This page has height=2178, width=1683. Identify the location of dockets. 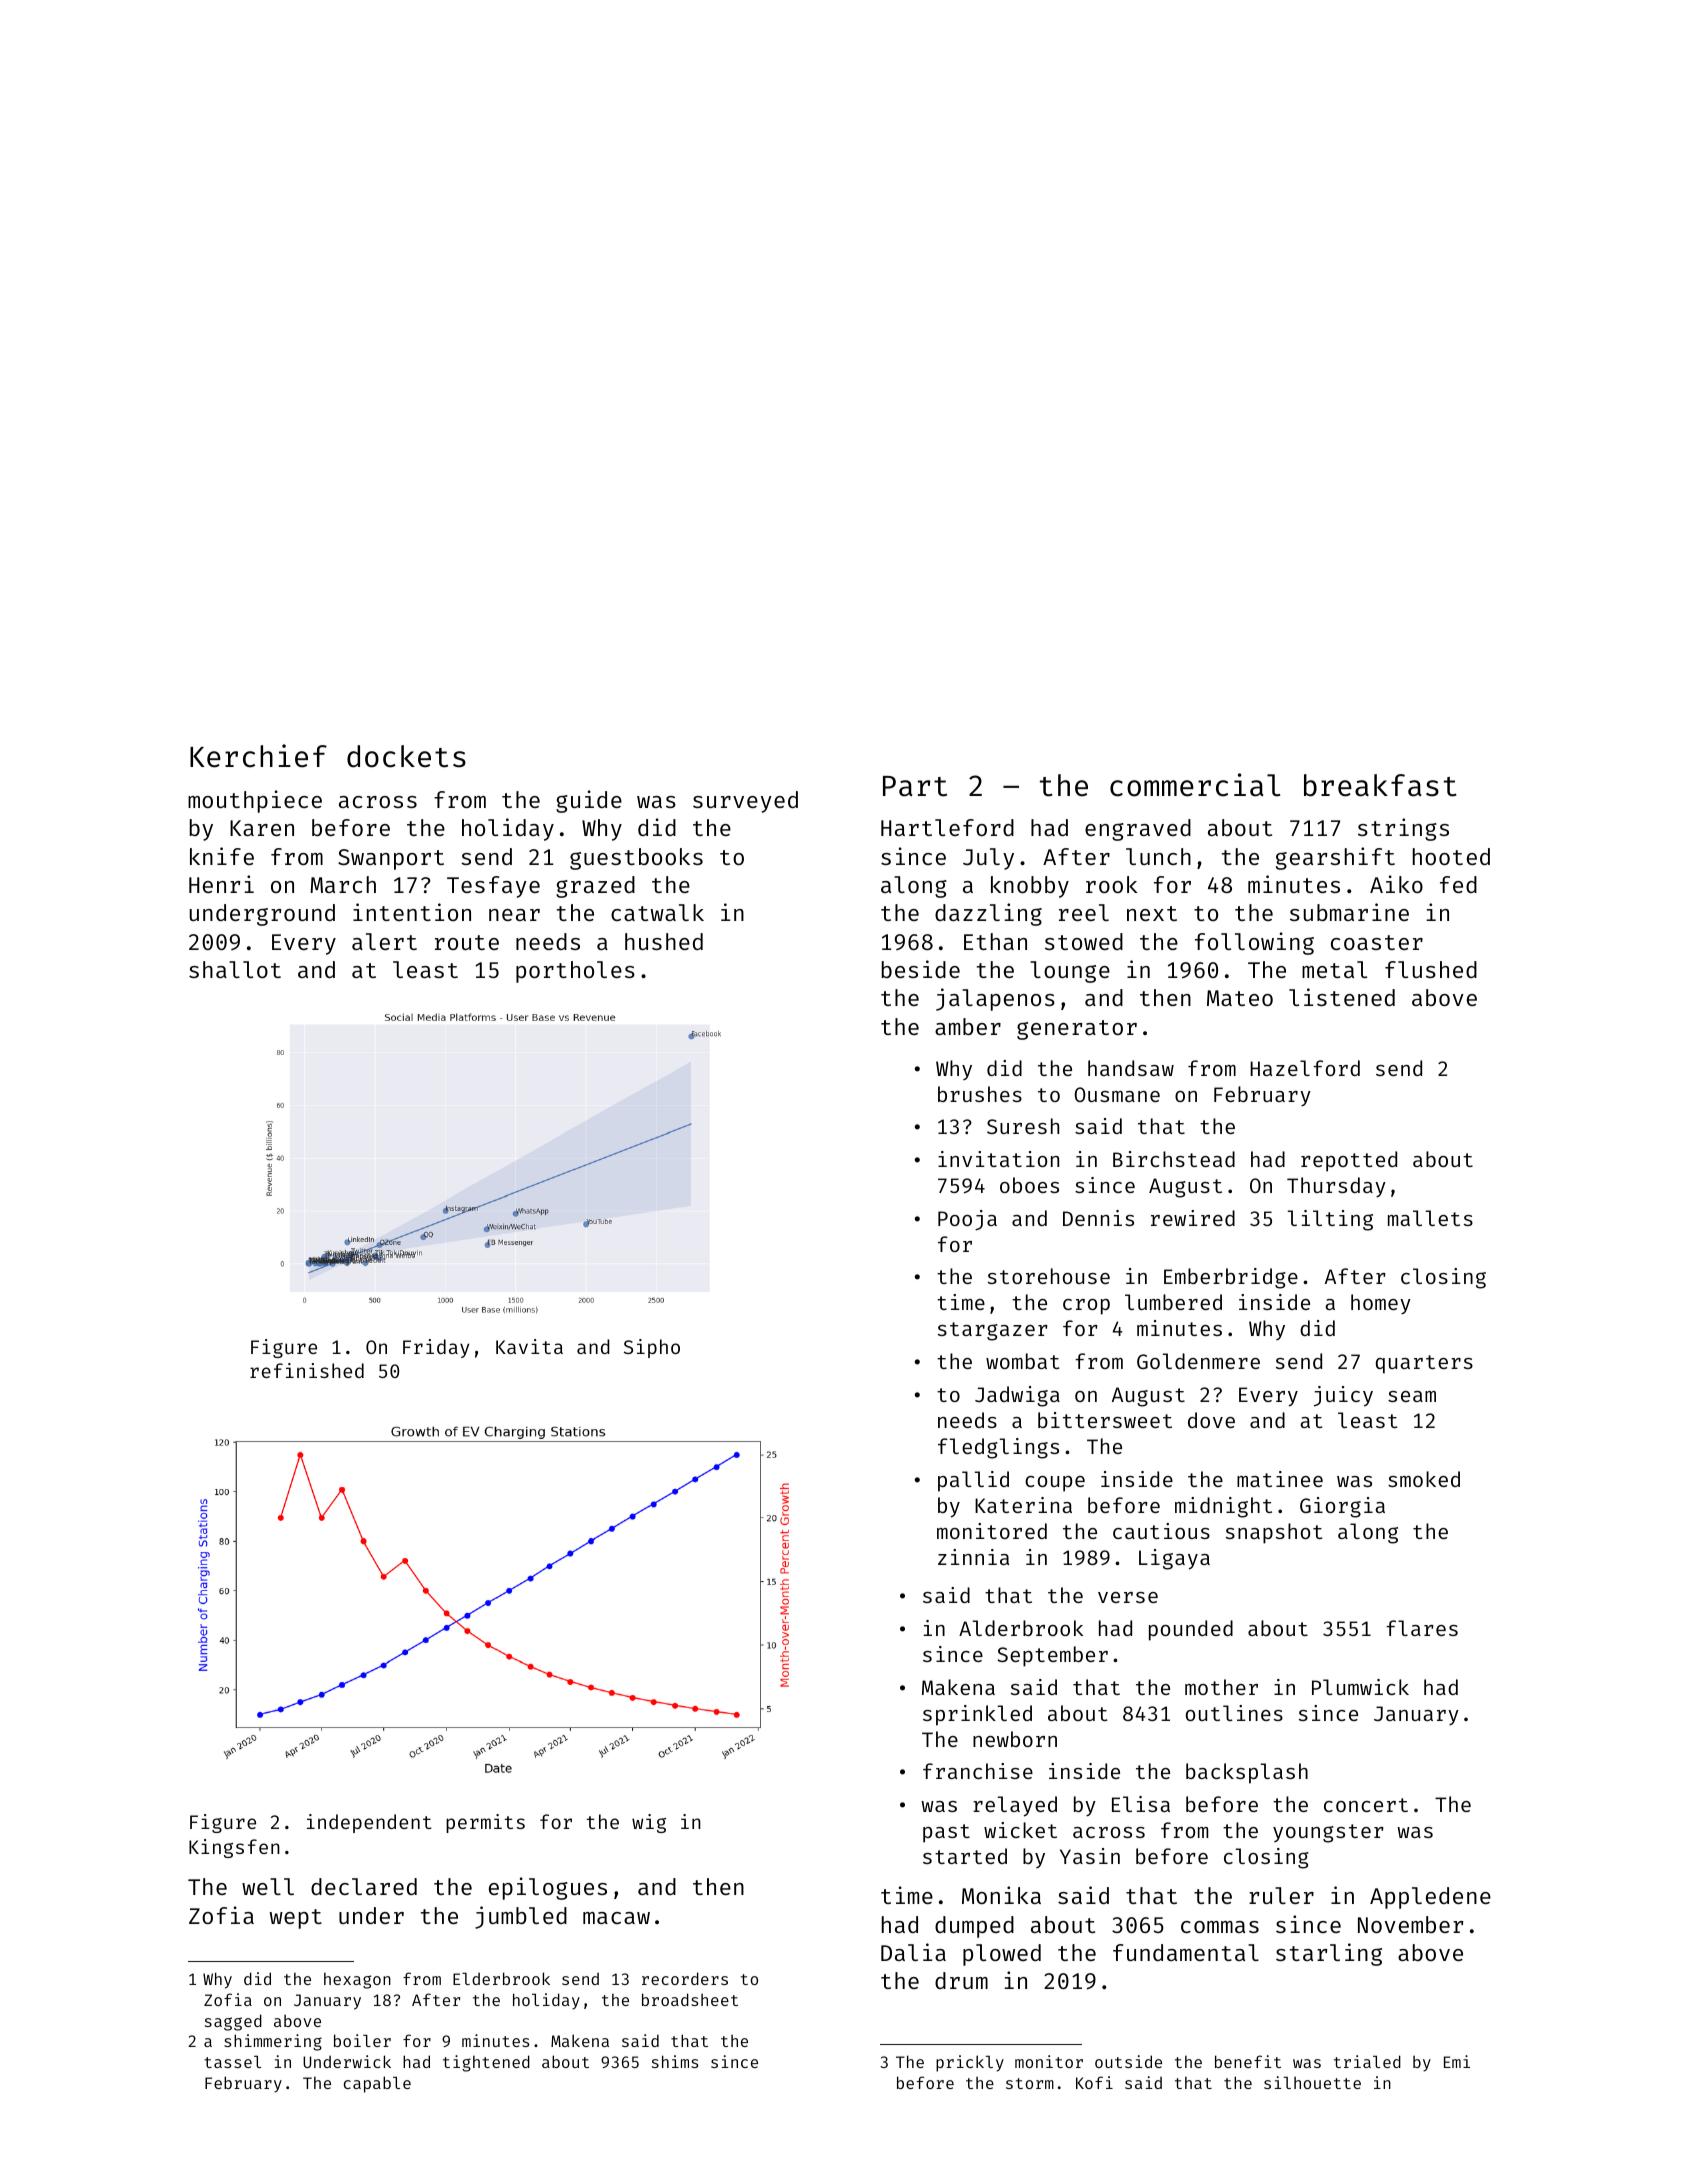
(406, 756).
